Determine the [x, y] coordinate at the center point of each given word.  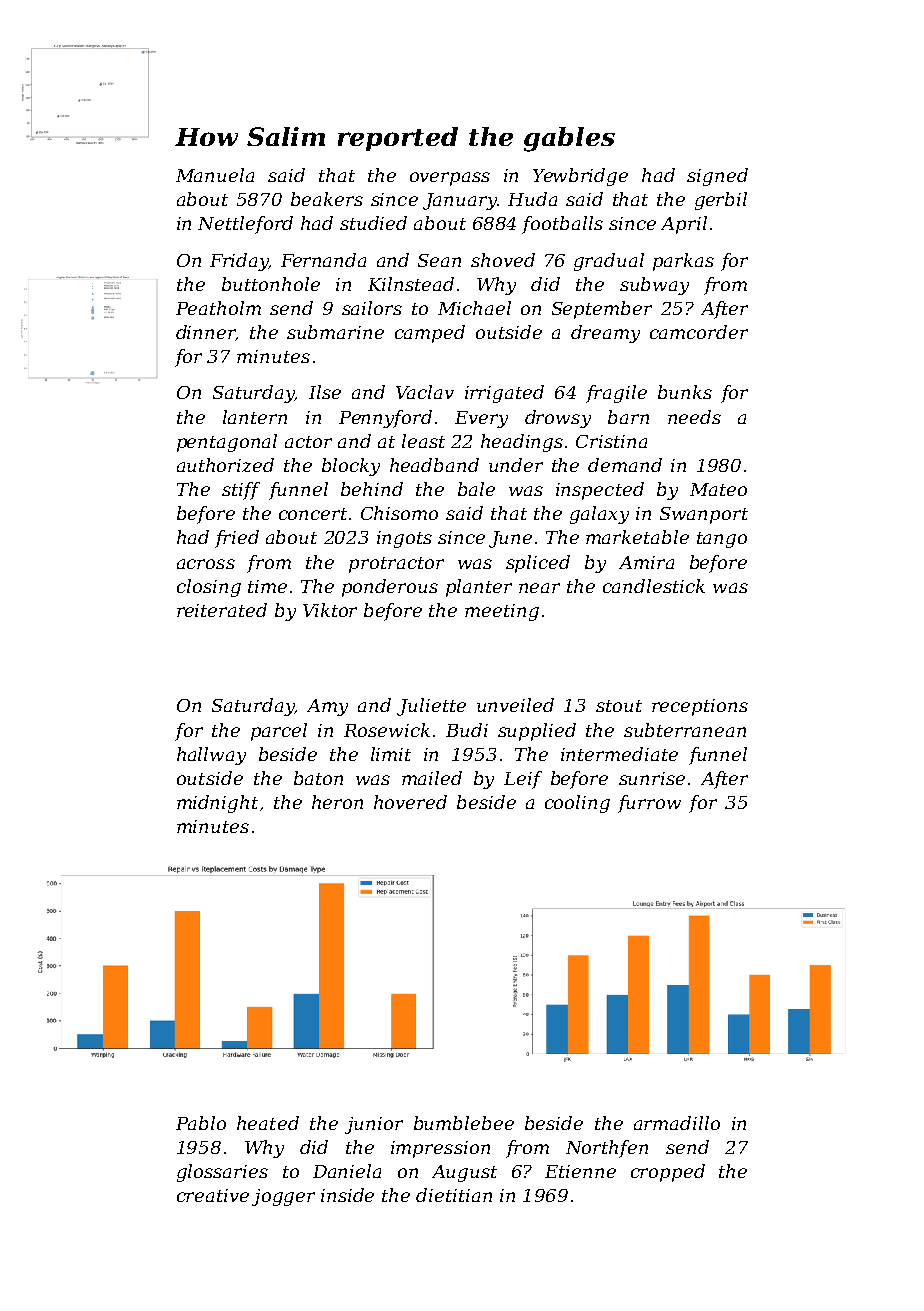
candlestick [654, 586]
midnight [217, 804]
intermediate [619, 754]
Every [481, 419]
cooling [577, 804]
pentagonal [227, 443]
